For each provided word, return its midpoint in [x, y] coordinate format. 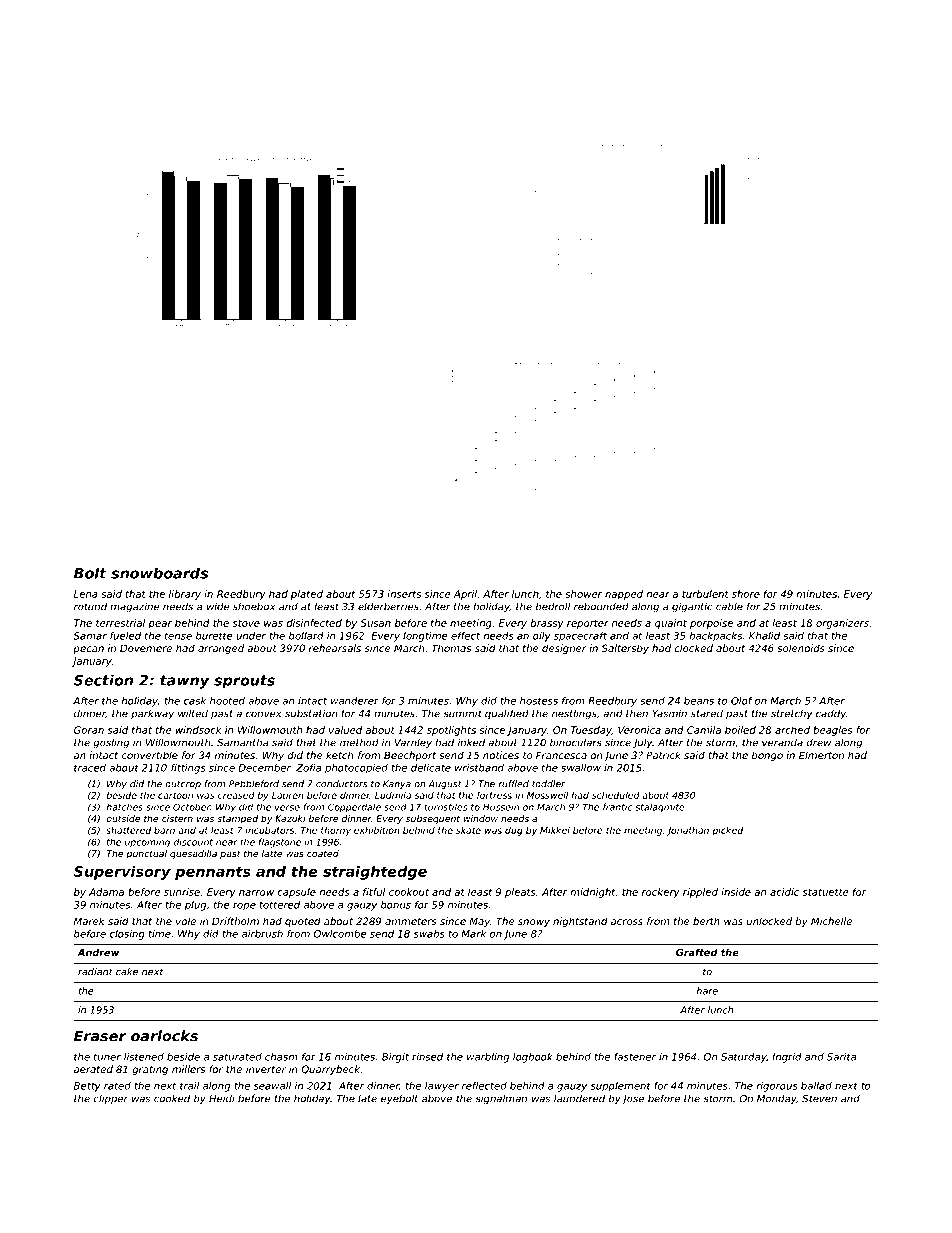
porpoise [711, 624]
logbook [533, 1058]
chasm [281, 1057]
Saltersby [625, 649]
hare [707, 991]
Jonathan [688, 831]
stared [707, 713]
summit [462, 713]
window [480, 818]
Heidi [222, 1098]
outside [123, 818]
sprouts [244, 682]
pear [160, 625]
